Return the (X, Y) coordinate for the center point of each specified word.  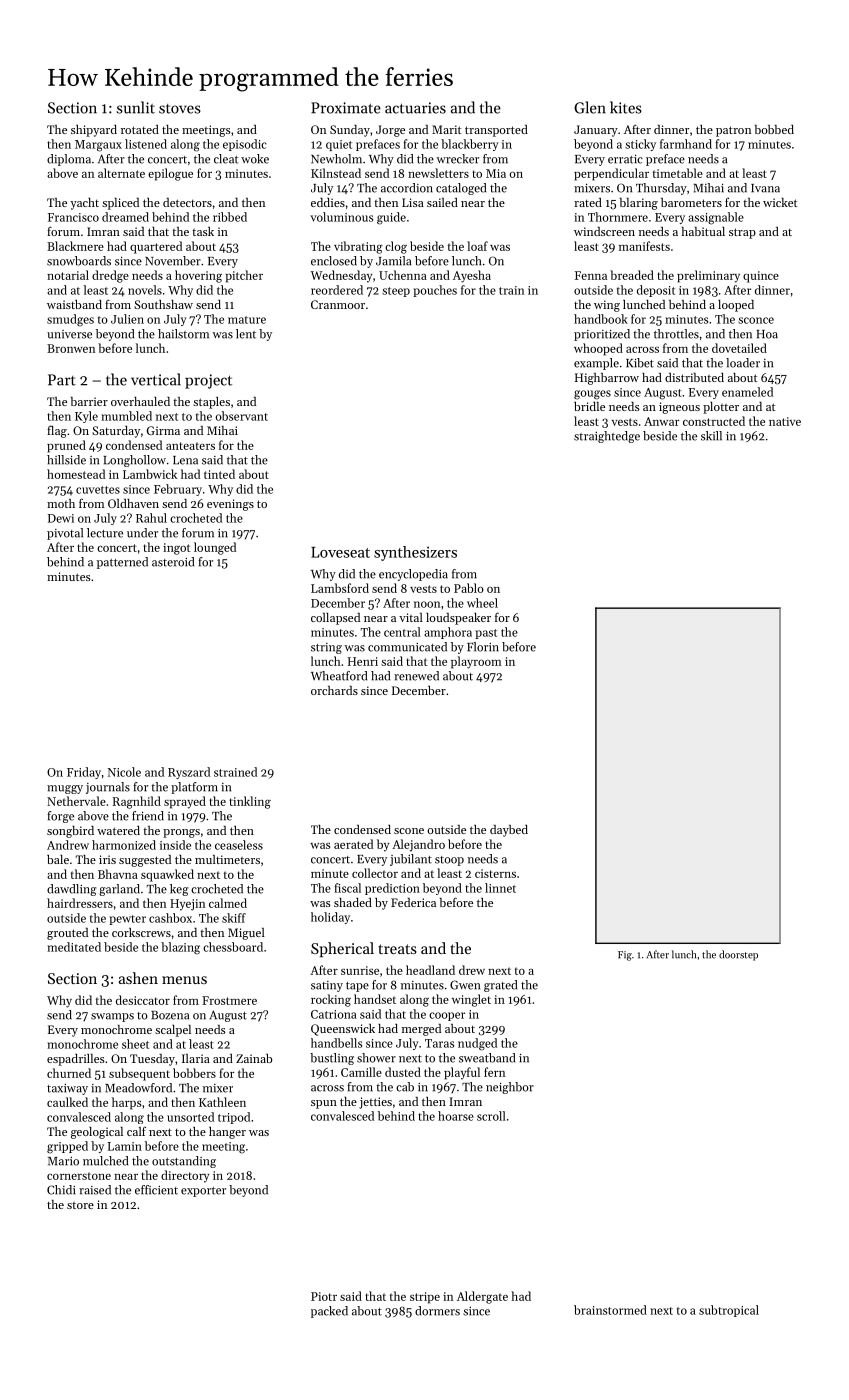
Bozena (170, 1015)
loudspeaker (458, 619)
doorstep (738, 955)
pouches (435, 291)
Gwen (465, 985)
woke (255, 159)
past (486, 634)
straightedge (607, 437)
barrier (89, 401)
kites (626, 107)
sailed (442, 202)
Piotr (324, 1296)
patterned (122, 563)
